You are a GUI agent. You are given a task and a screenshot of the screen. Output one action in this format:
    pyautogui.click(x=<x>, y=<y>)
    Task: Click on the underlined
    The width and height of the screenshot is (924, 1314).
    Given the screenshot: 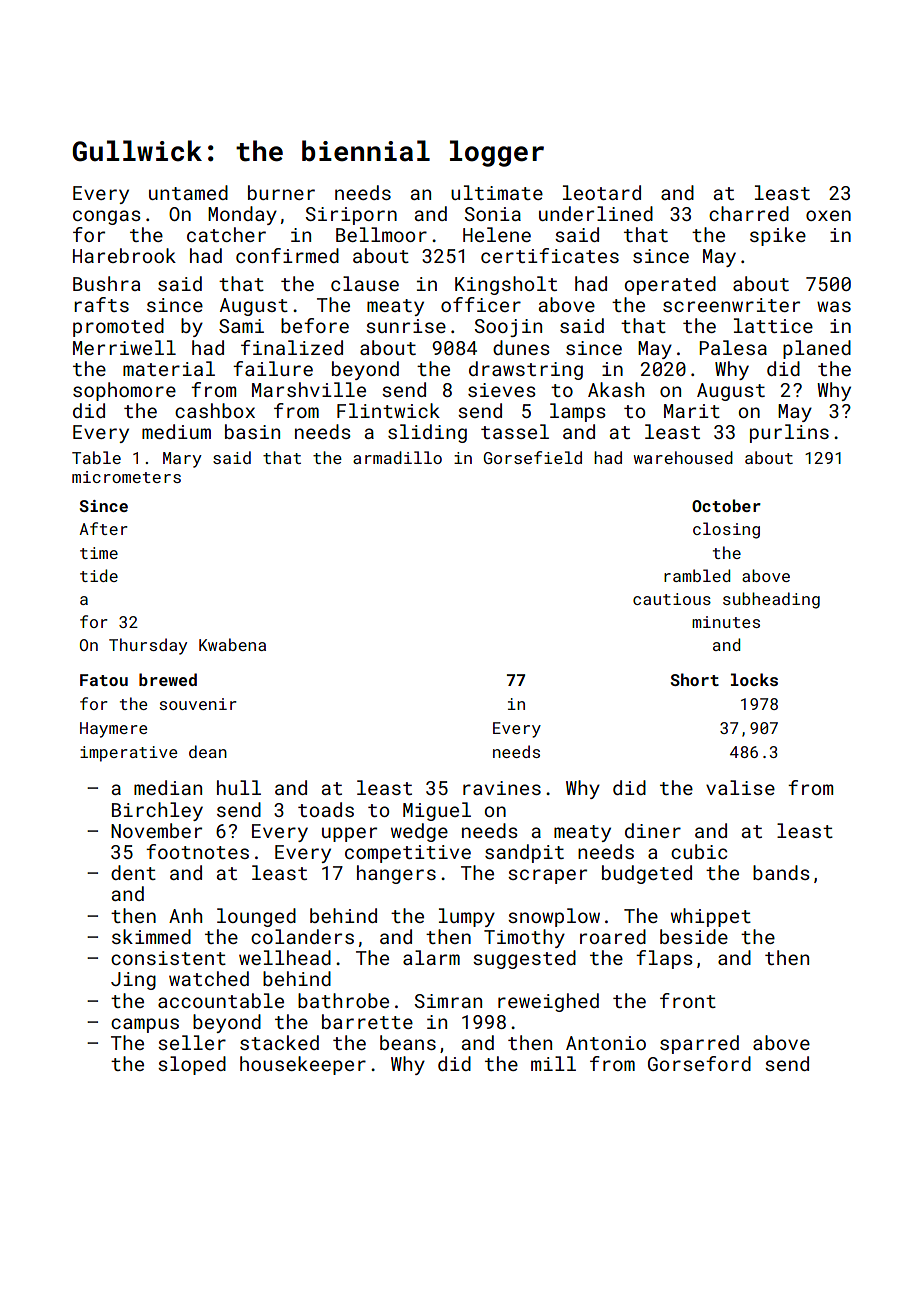 What is the action you would take?
    pyautogui.click(x=596, y=213)
